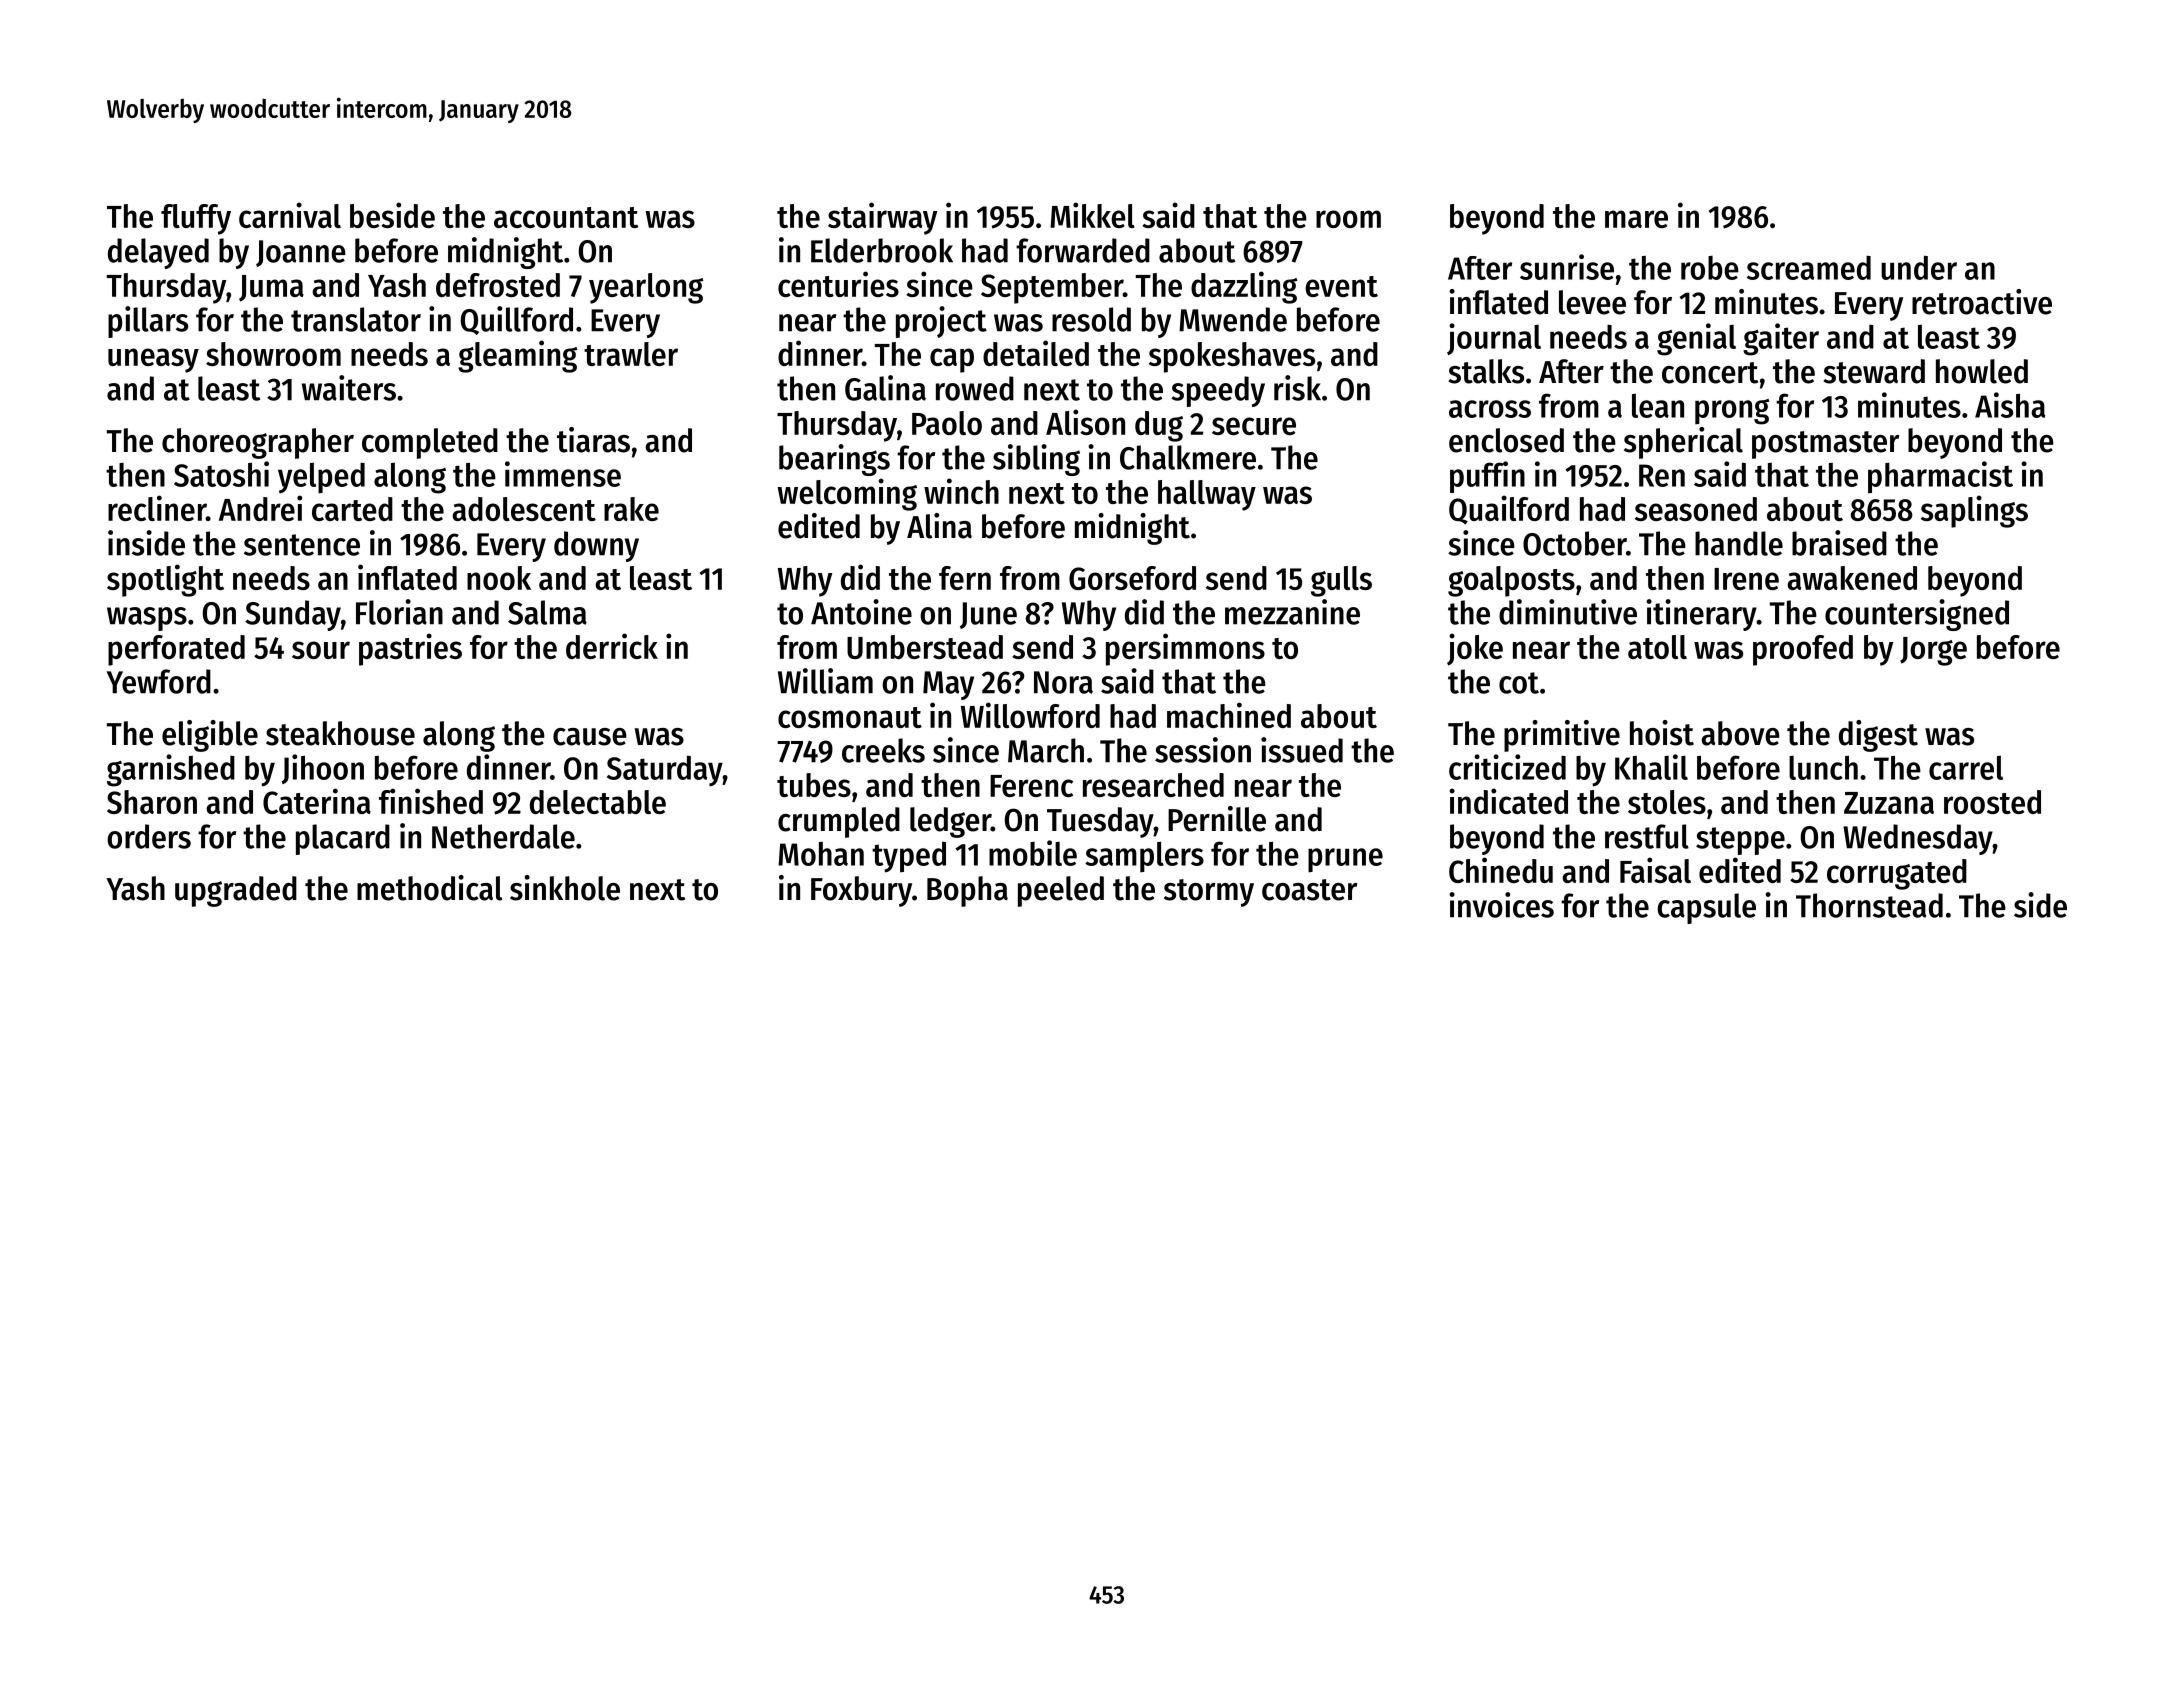 Image resolution: width=2178 pixels, height=1683 pixels. I want to click on Mikkel, so click(1092, 215).
